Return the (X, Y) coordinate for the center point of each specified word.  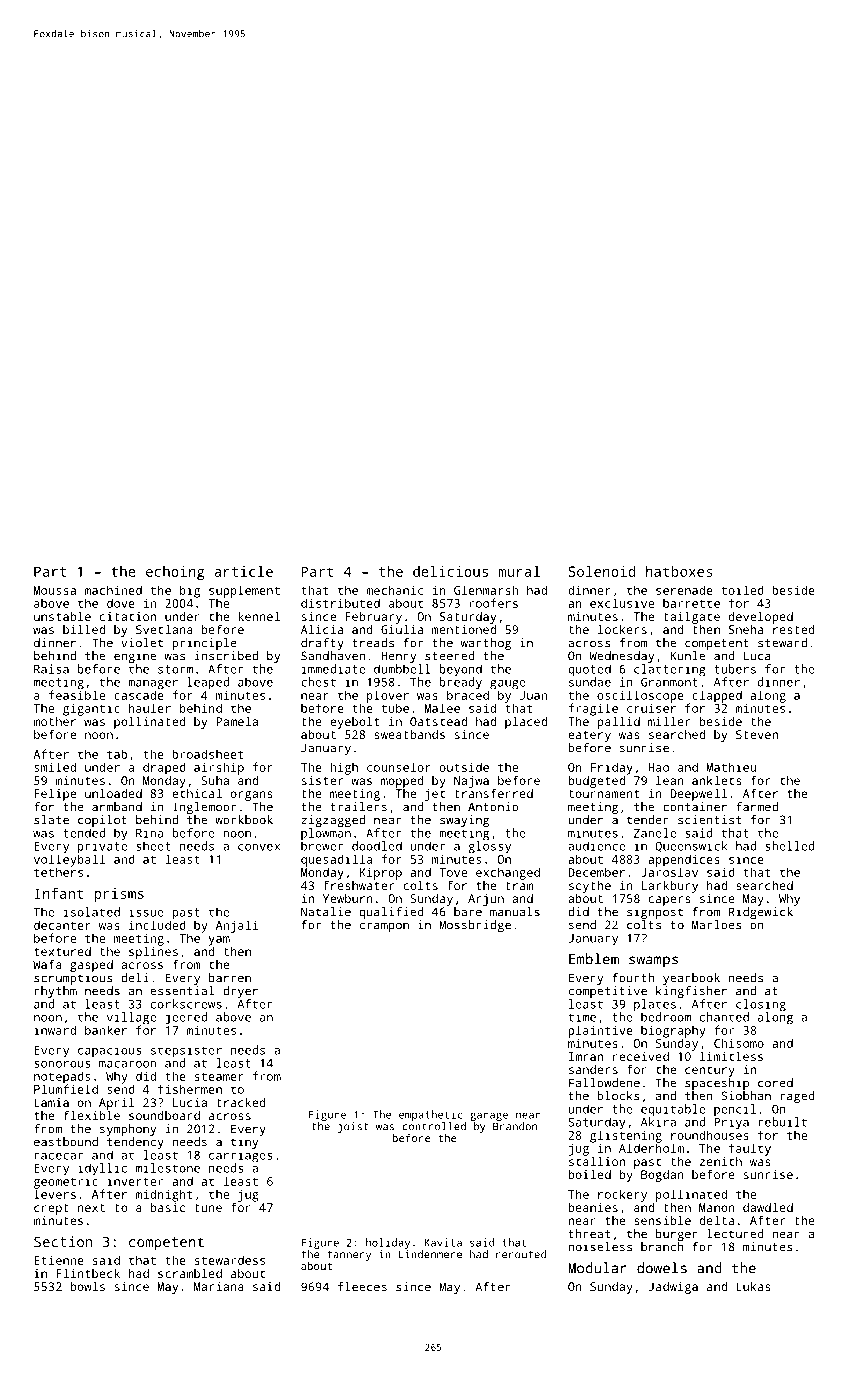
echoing (175, 573)
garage (489, 1116)
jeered (186, 1018)
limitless (731, 1056)
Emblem (594, 959)
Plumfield (66, 1089)
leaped (208, 683)
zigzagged (333, 821)
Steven (757, 734)
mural (519, 571)
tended (84, 833)
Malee (442, 708)
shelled (790, 846)
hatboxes (679, 571)
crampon (384, 927)
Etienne (59, 1260)
